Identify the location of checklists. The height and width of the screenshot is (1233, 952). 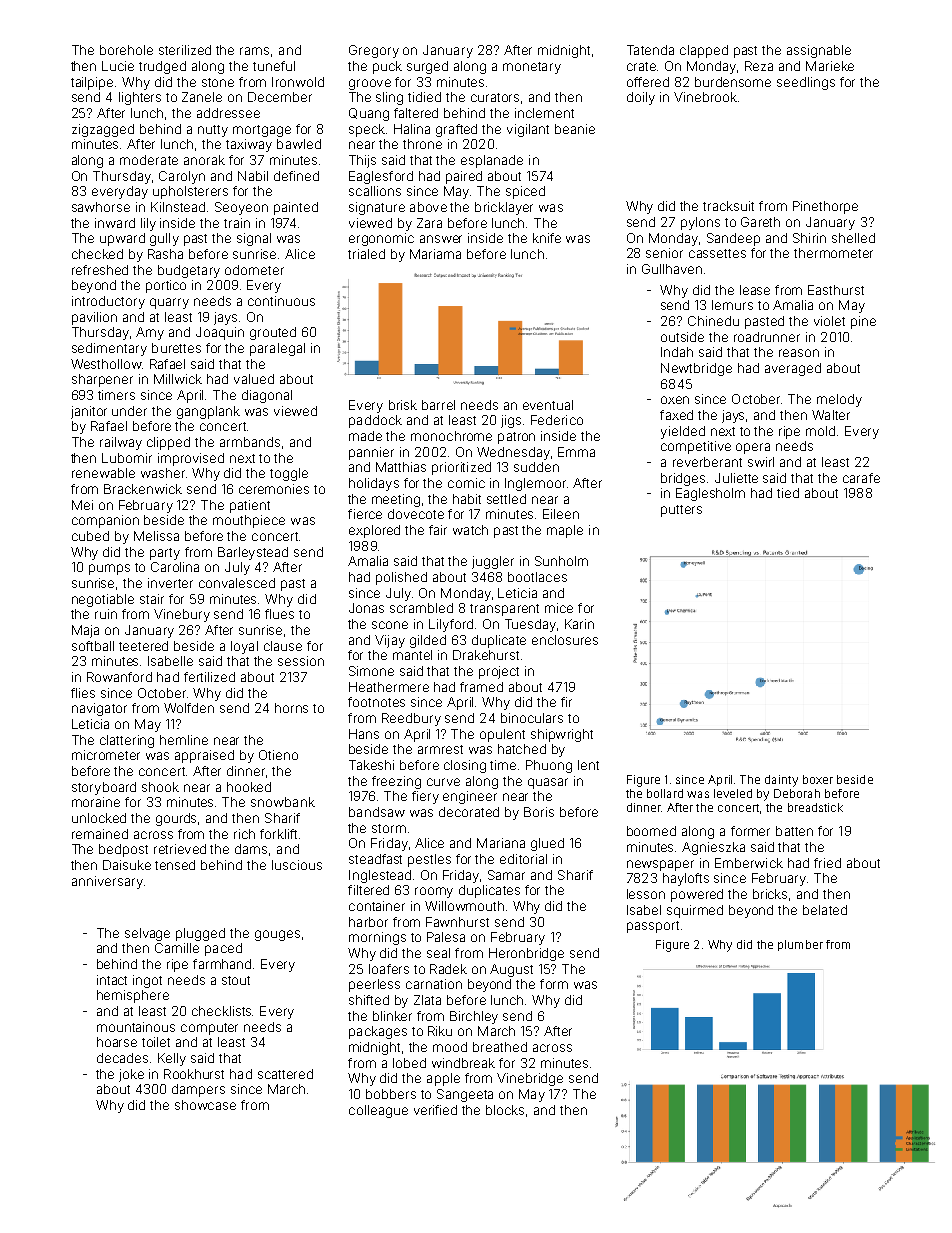
(221, 1011).
